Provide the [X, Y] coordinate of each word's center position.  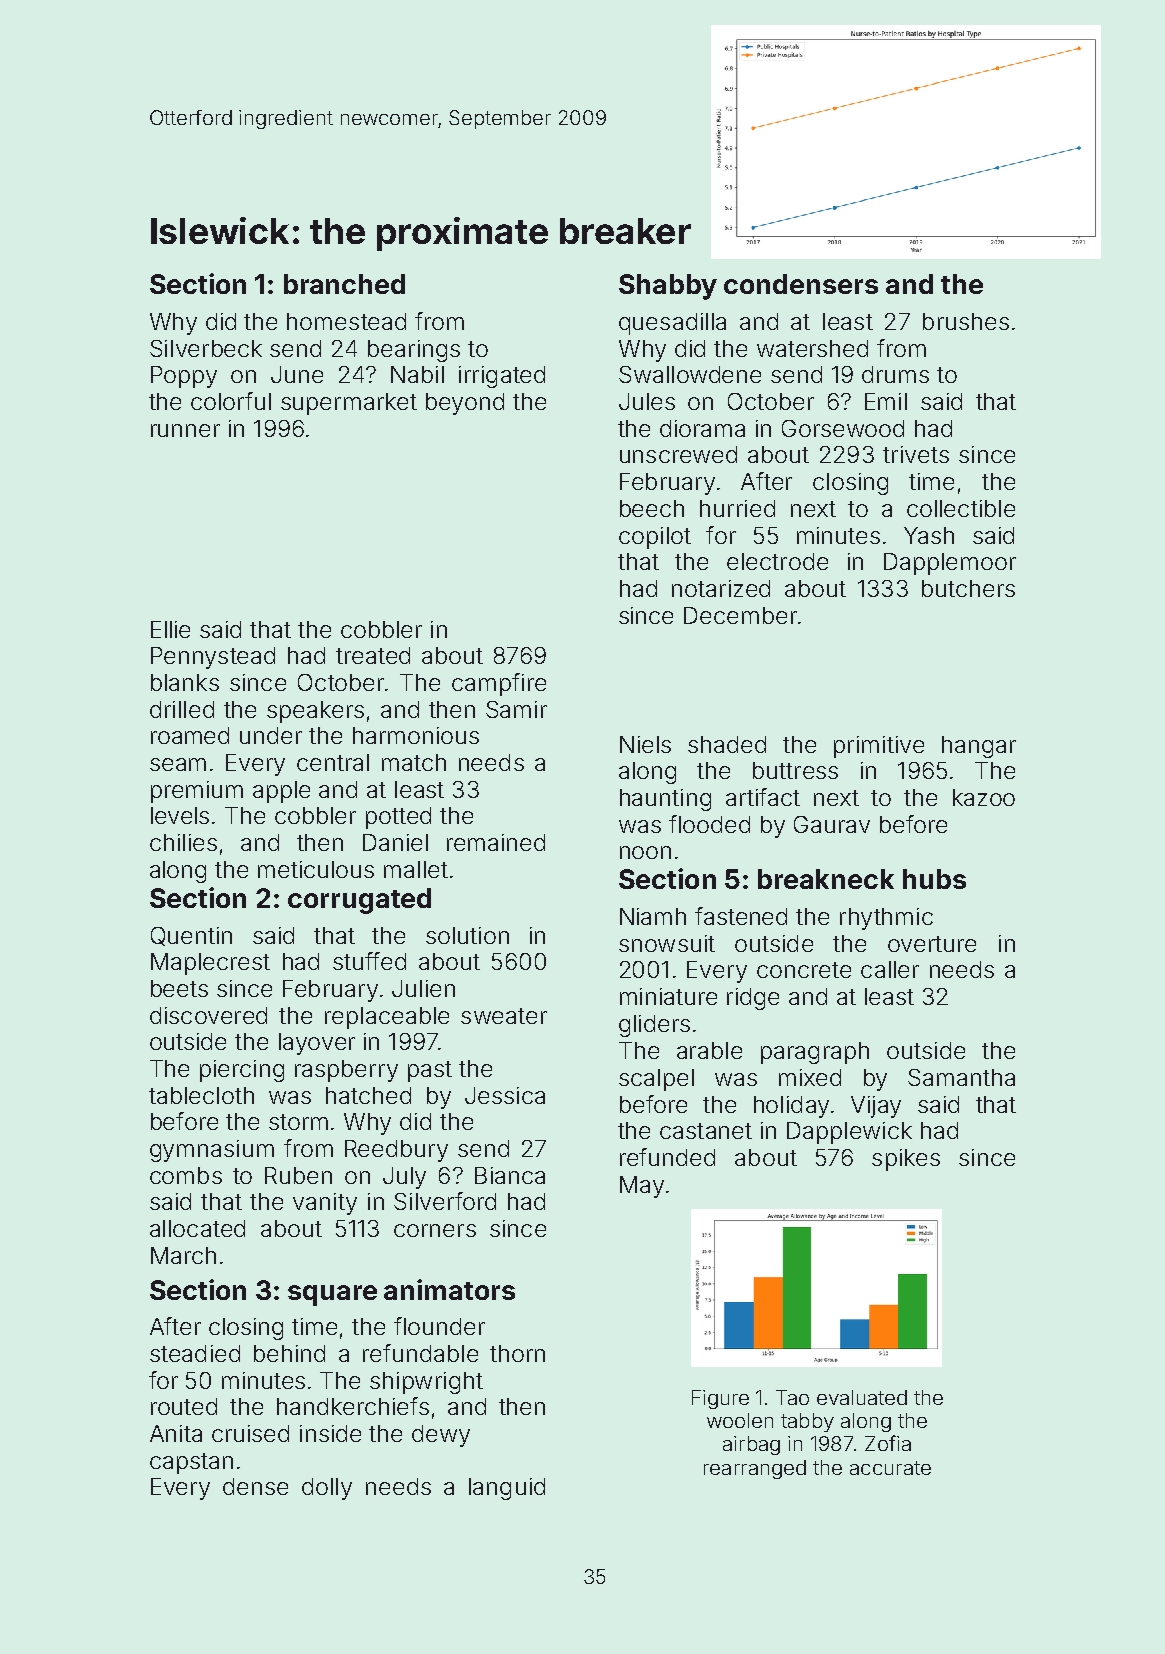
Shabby [668, 287]
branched [344, 284]
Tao [792, 1397]
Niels [645, 744]
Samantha [961, 1077]
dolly [327, 1489]
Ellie [170, 629]
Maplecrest [210, 964]
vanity [325, 1204]
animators [449, 1289]
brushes [966, 321]
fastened [741, 916]
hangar [979, 747]
